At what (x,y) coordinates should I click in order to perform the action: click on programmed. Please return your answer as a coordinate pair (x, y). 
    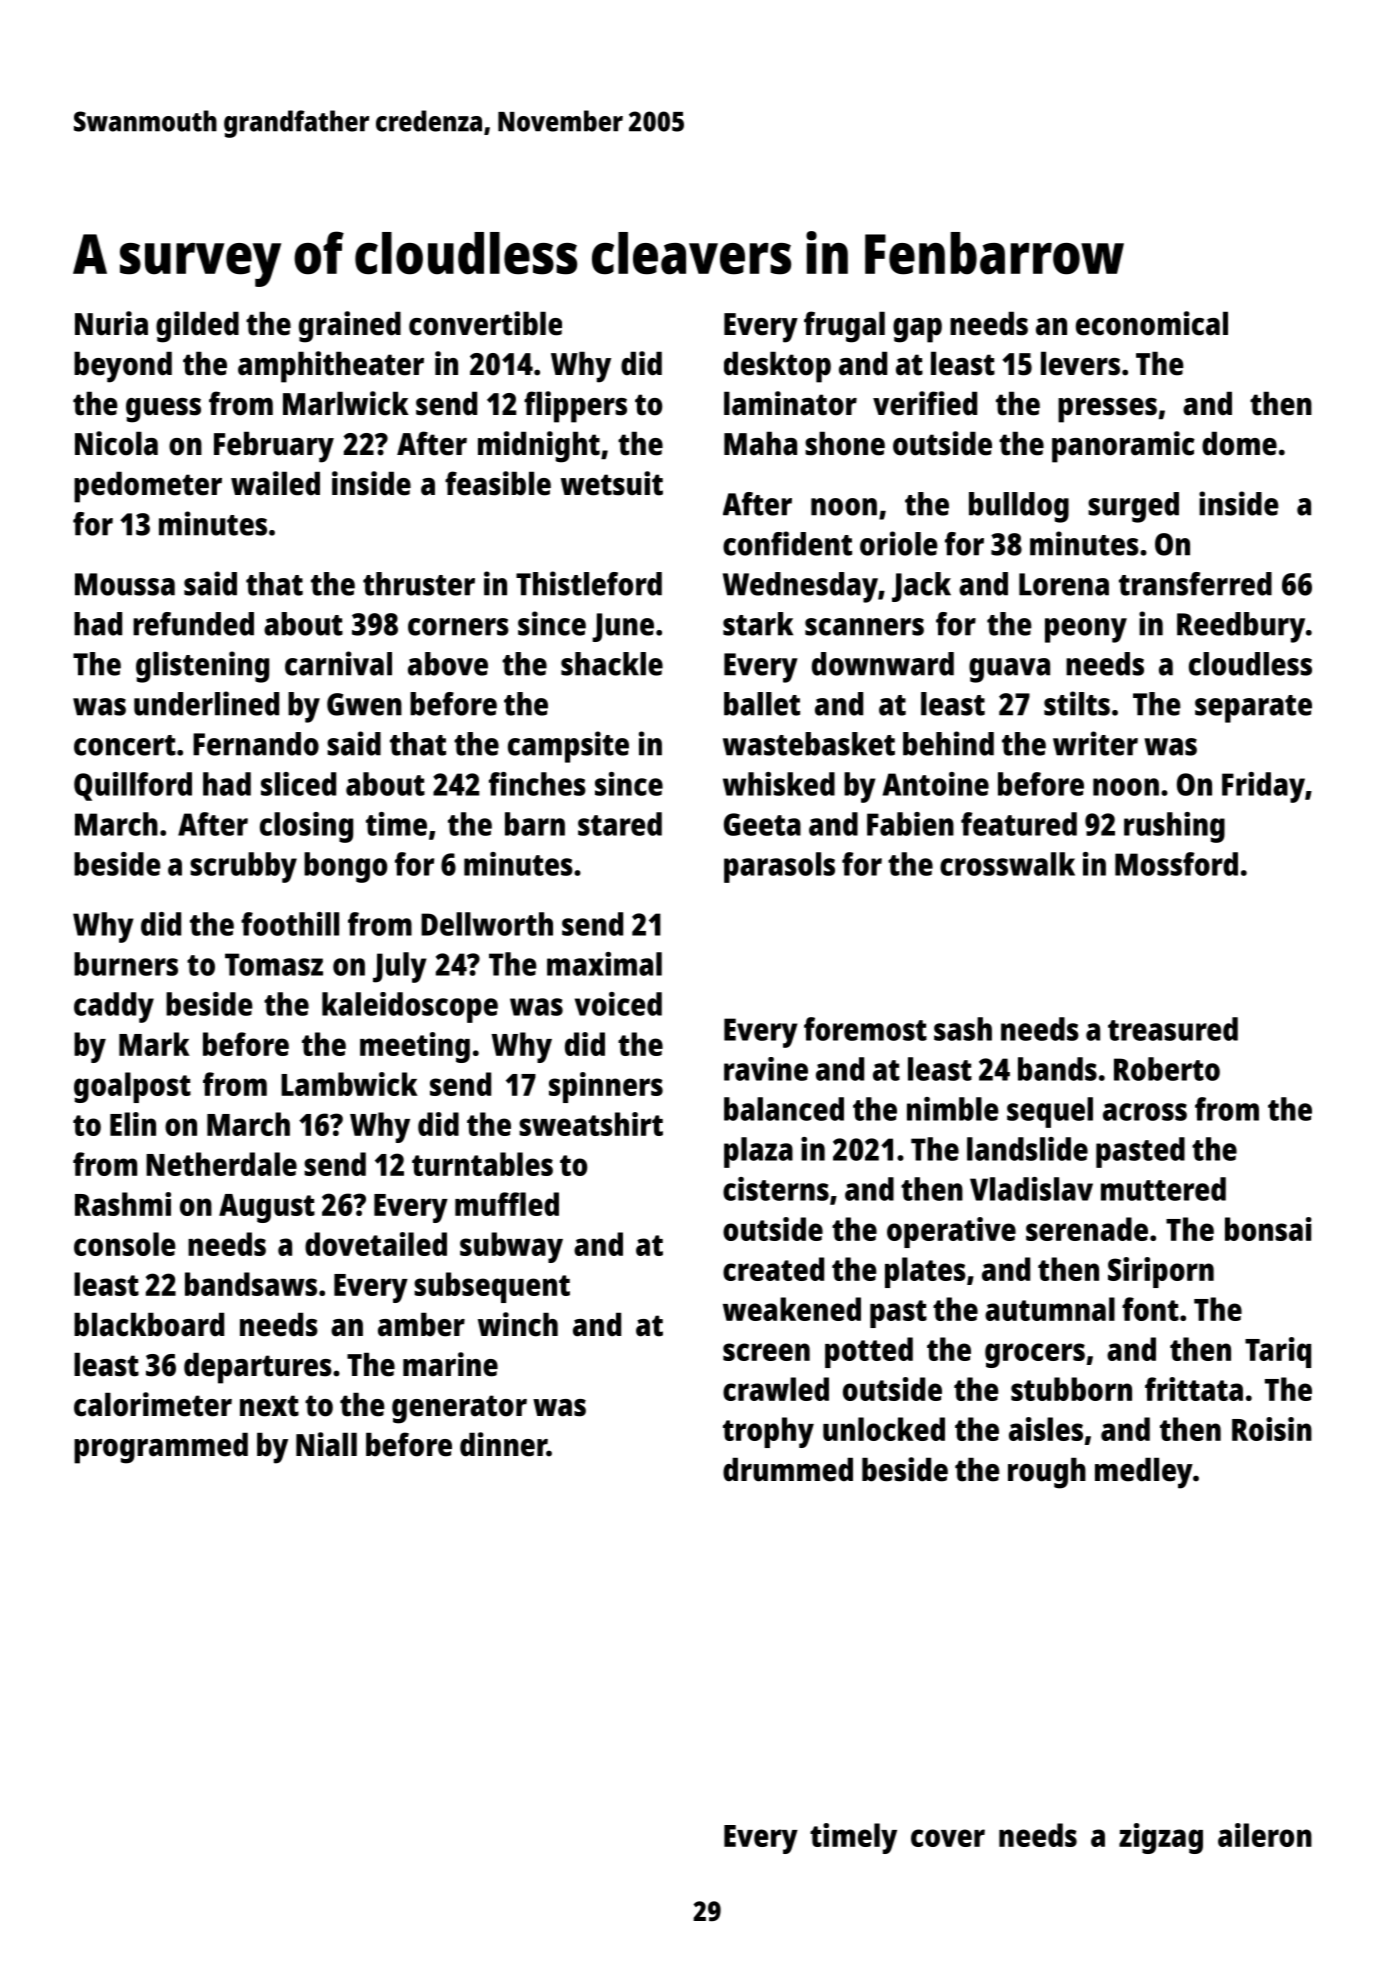
    Looking at the image, I should click on (161, 1448).
